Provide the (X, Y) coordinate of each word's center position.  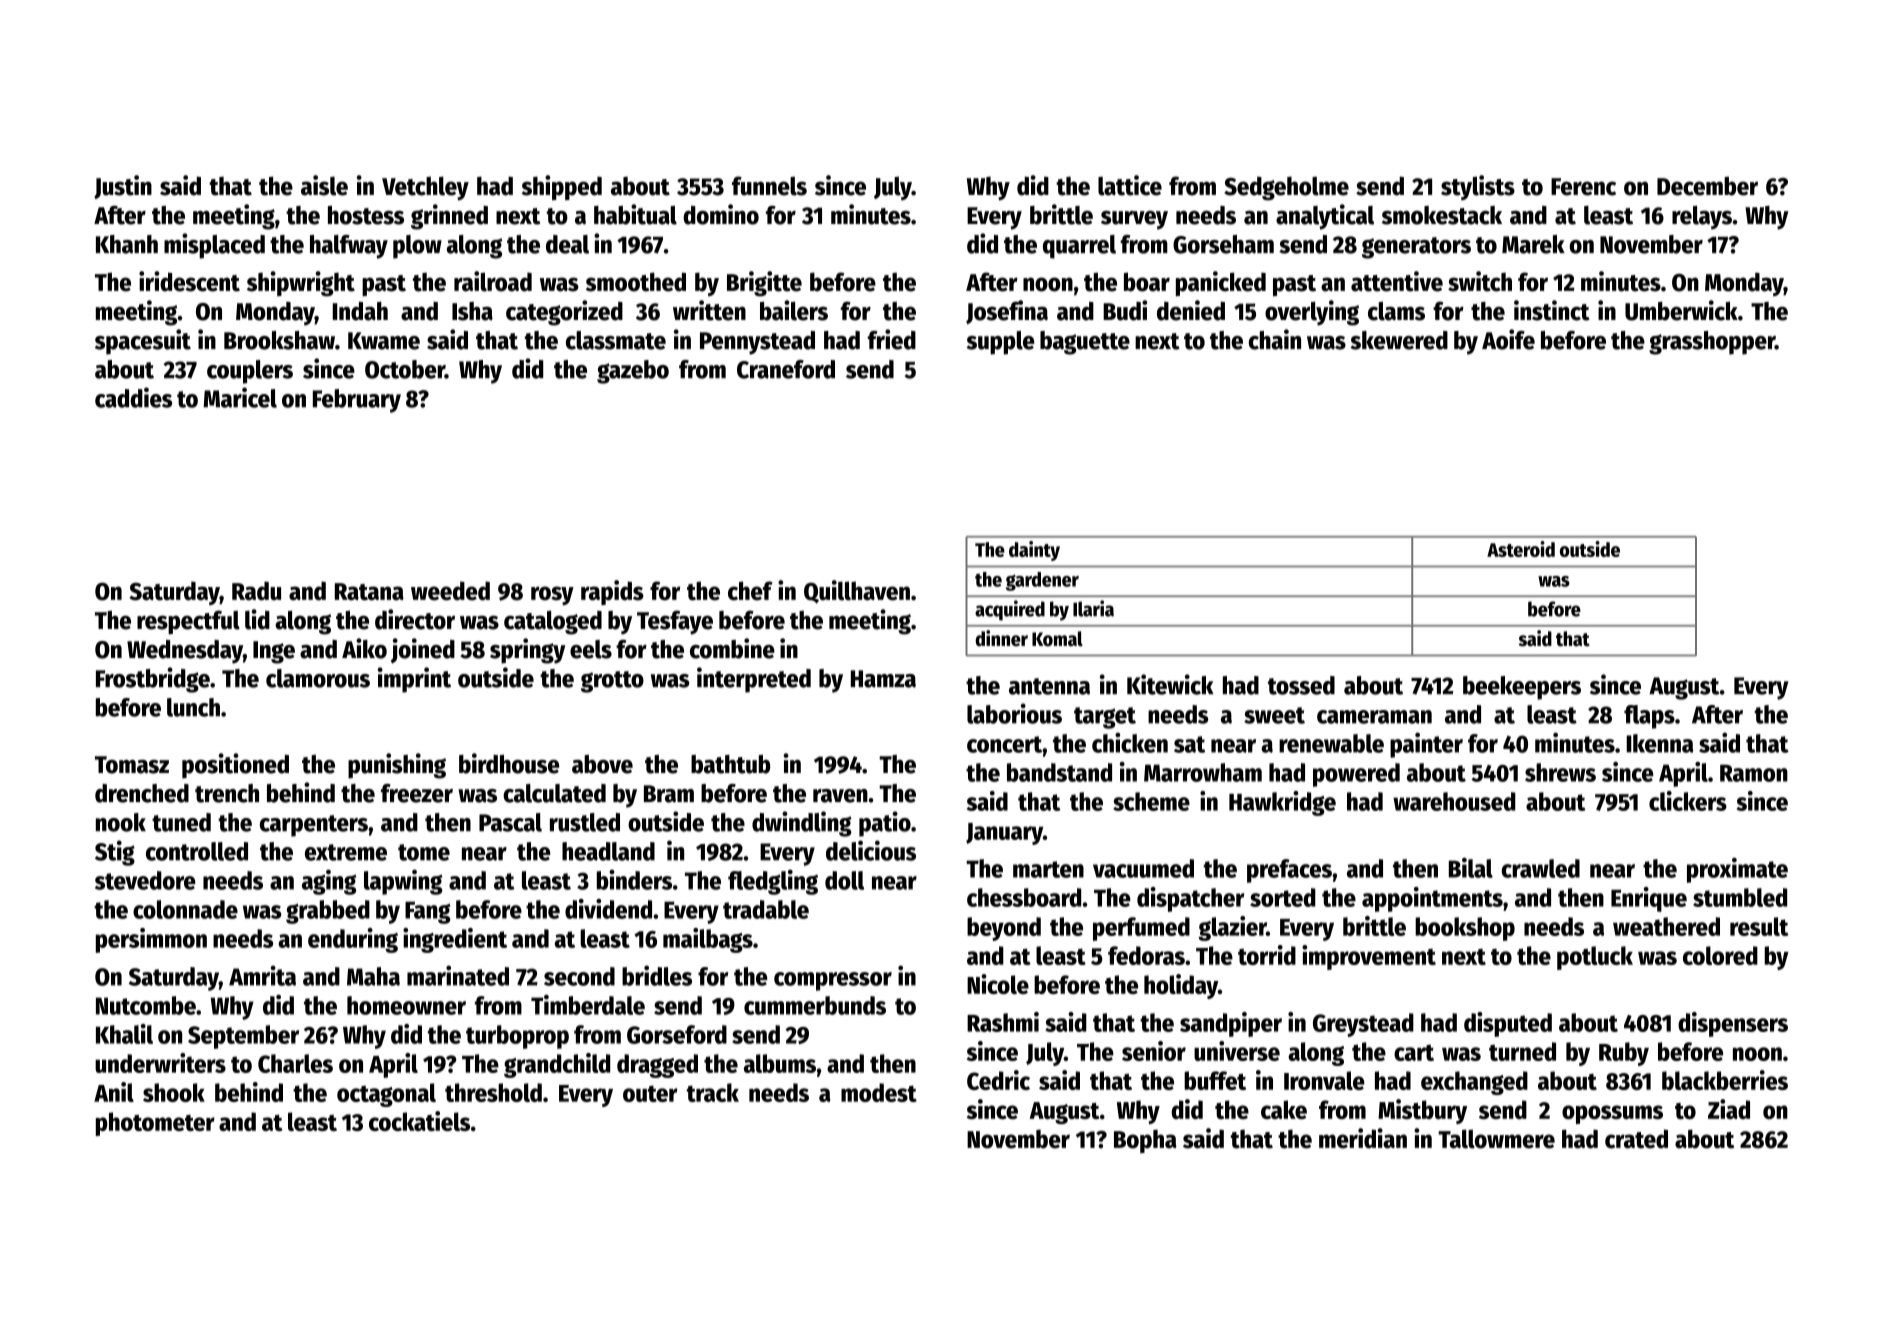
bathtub (730, 764)
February (357, 401)
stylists (1478, 187)
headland (608, 851)
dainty (1034, 551)
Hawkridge (1282, 803)
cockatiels (419, 1121)
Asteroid (1521, 549)
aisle (324, 185)
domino (721, 214)
